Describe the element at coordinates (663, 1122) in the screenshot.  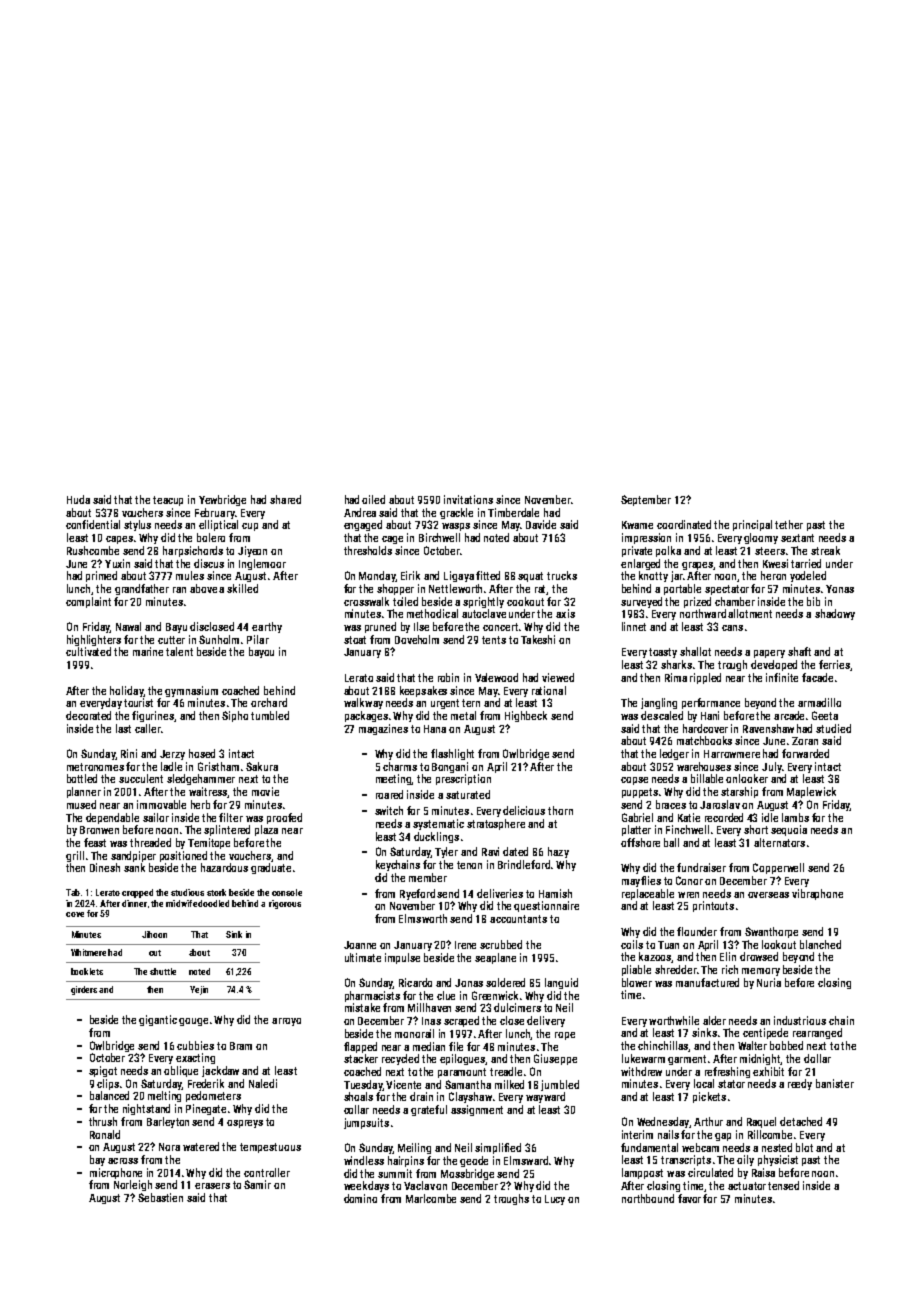
I see `Wednesday` at that location.
